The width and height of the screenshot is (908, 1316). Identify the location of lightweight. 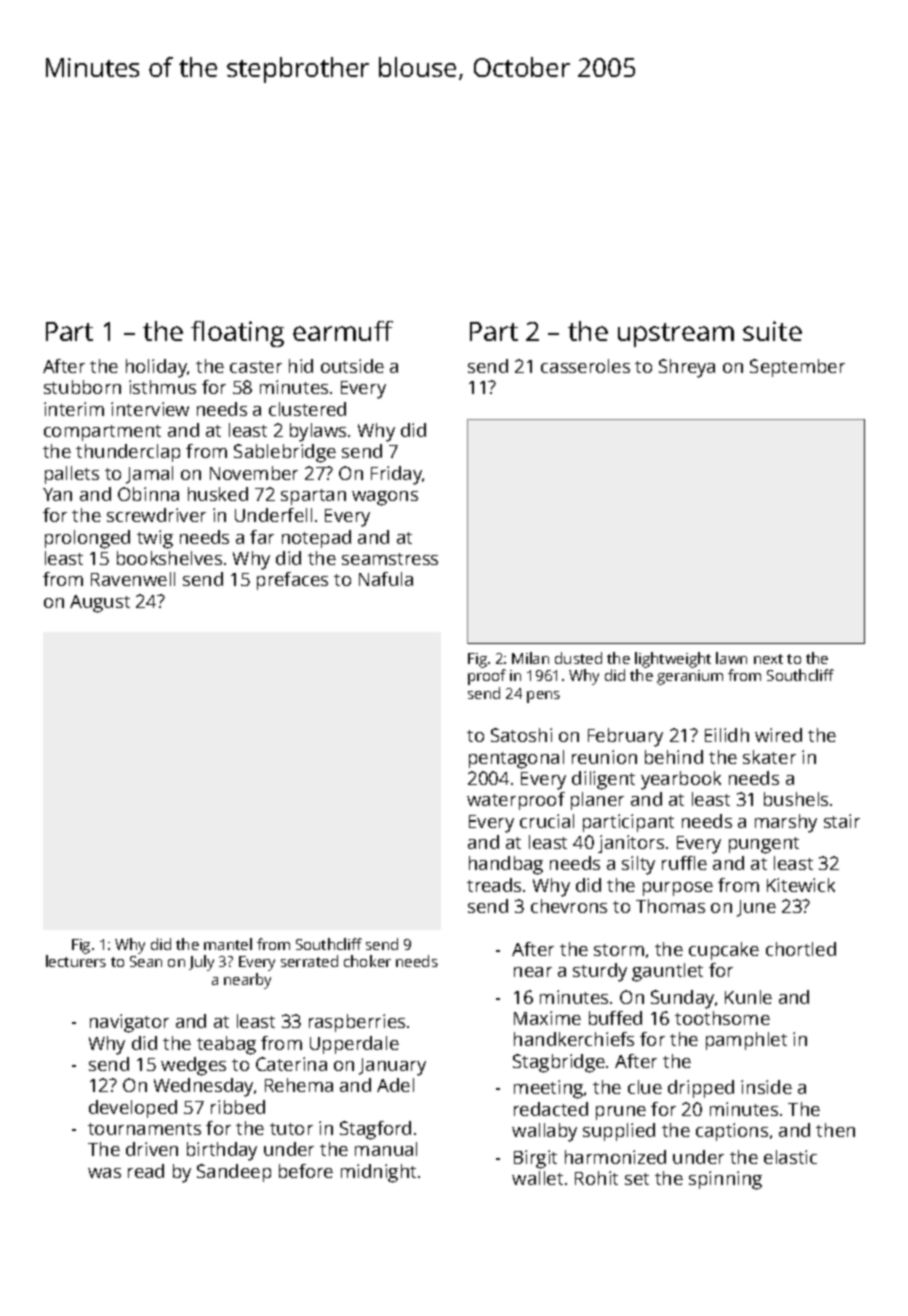
(673, 660).
